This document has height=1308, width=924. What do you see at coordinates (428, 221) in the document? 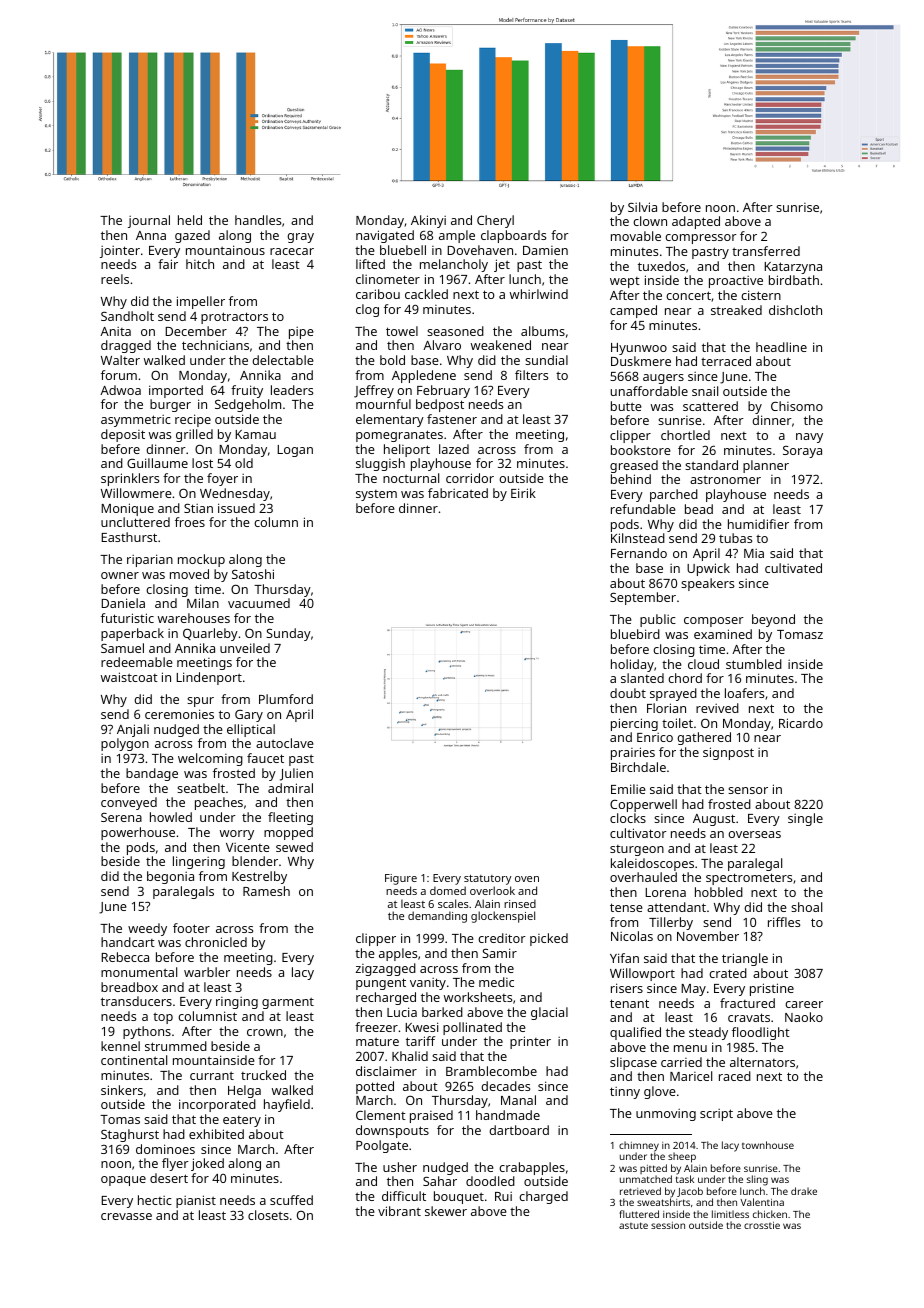
I see `Akinyi` at bounding box center [428, 221].
